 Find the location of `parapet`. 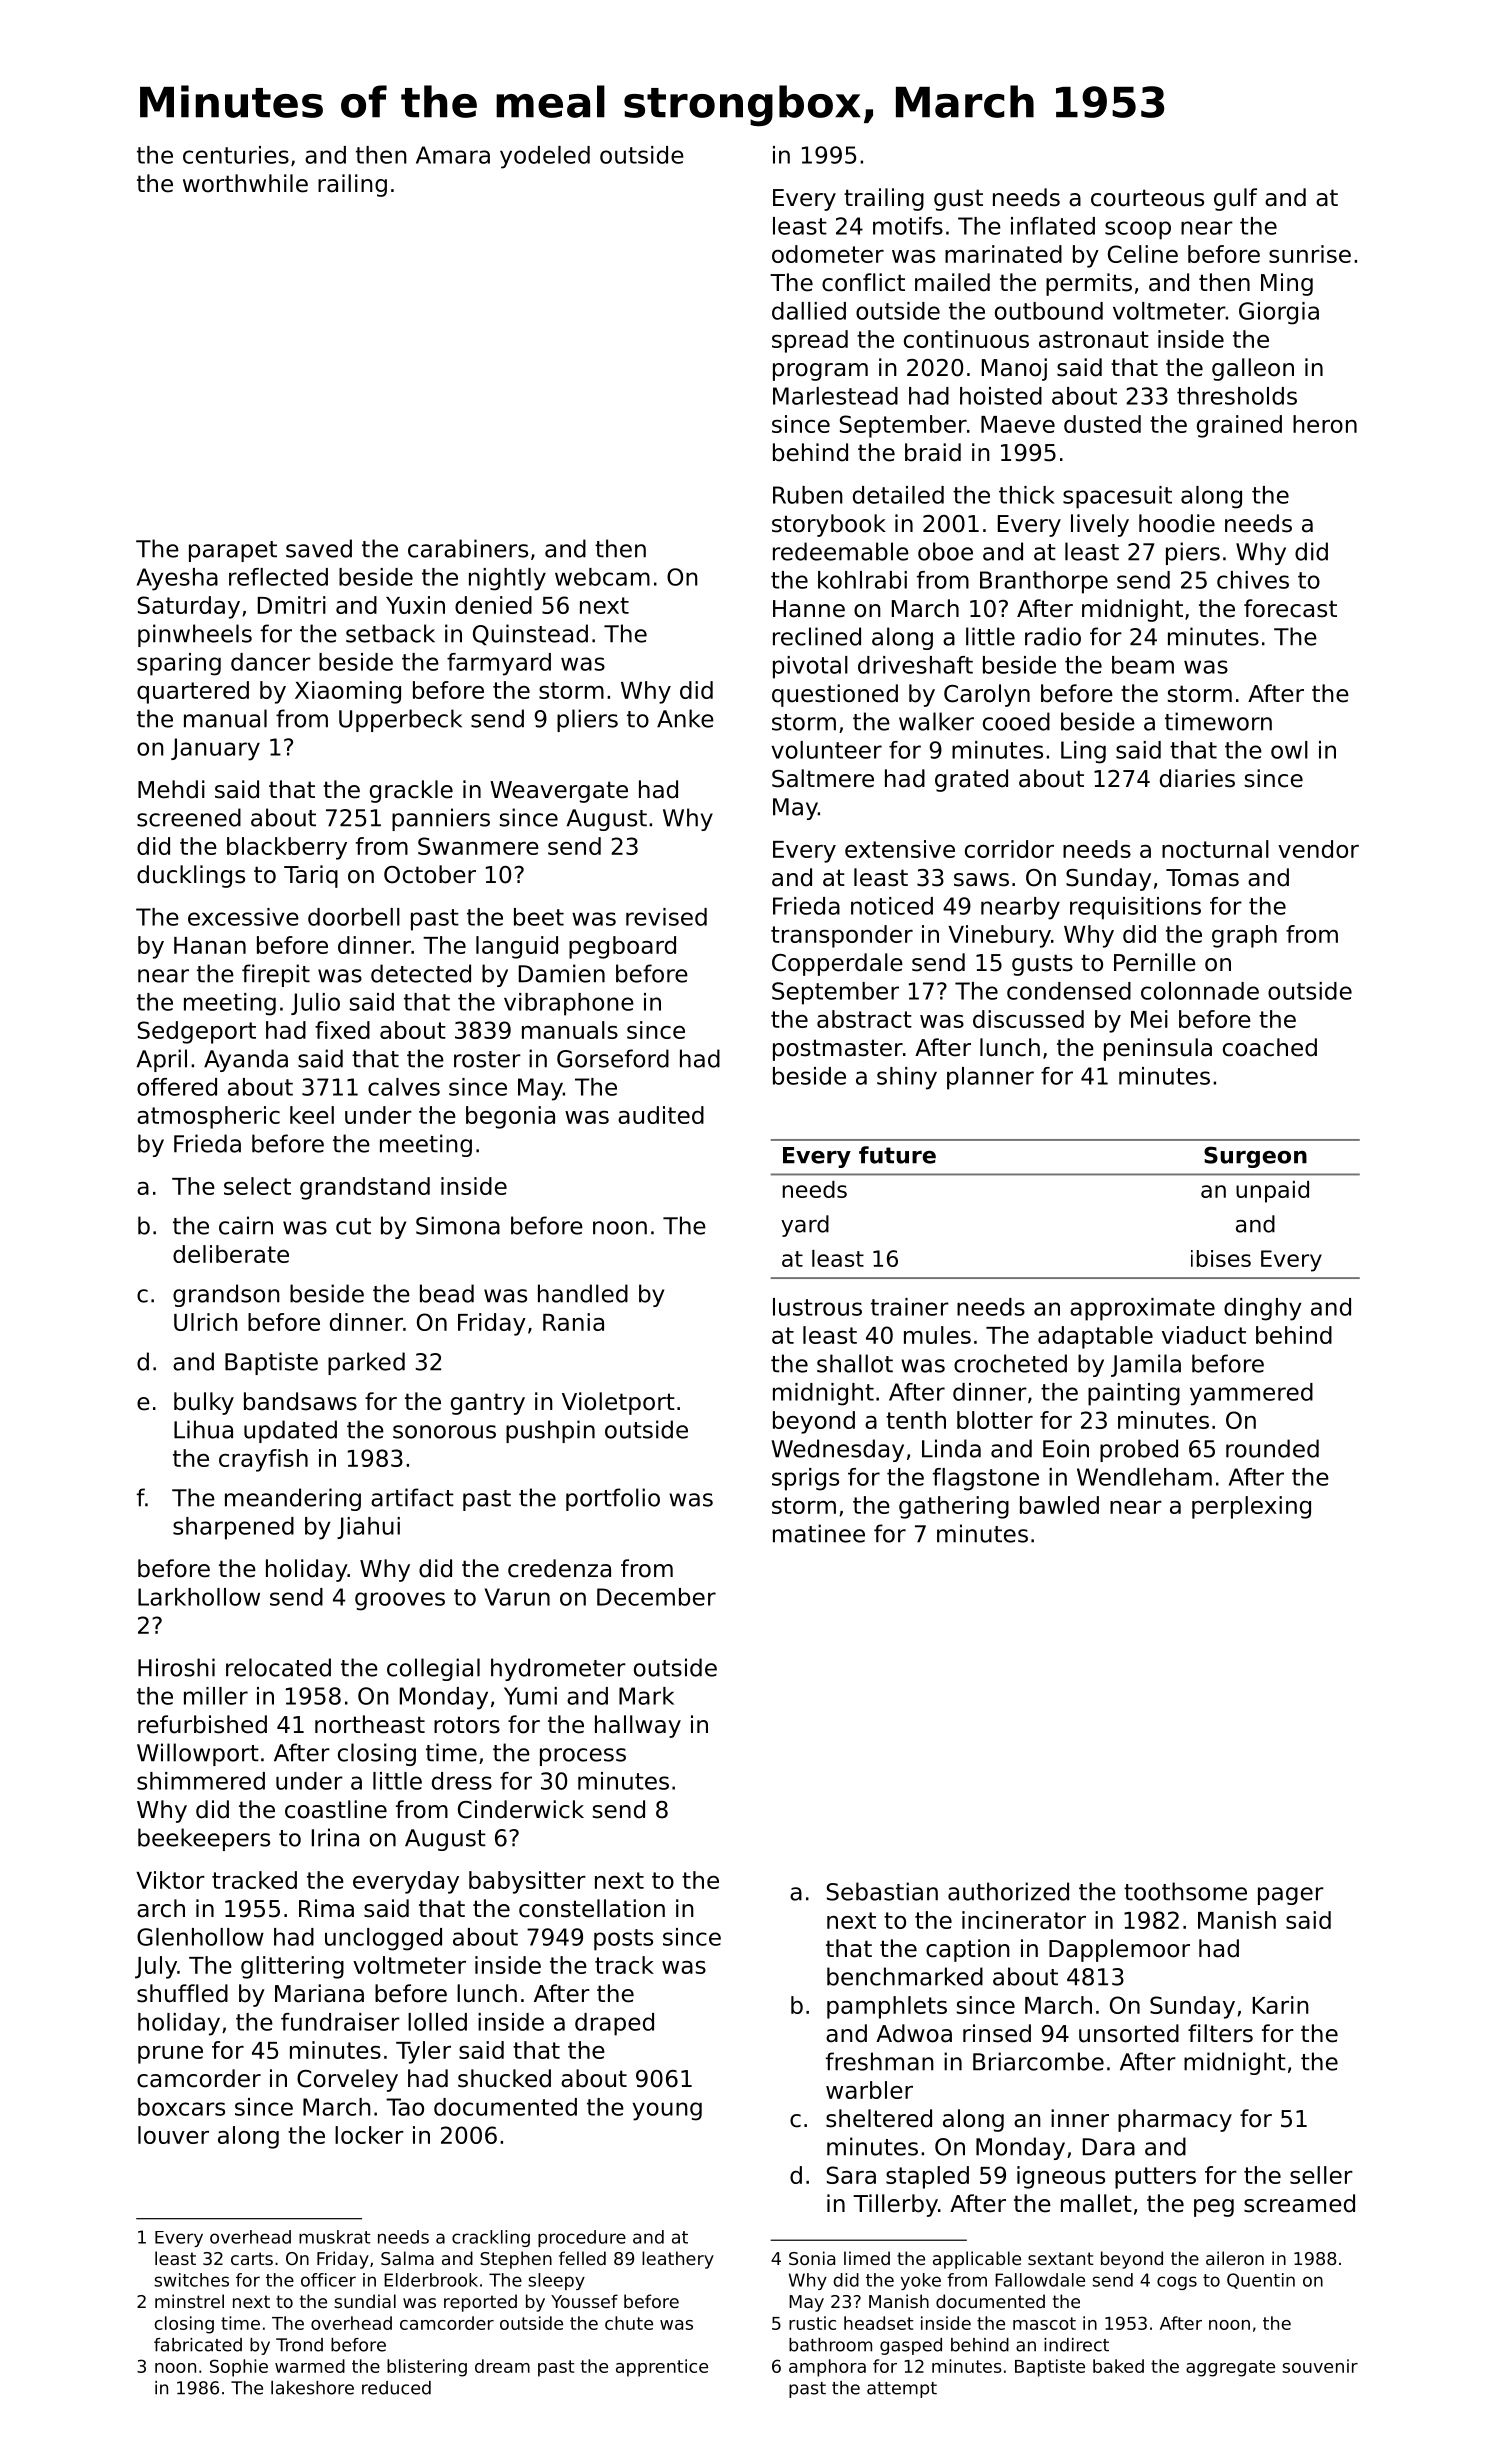

parapet is located at coordinates (233, 551).
